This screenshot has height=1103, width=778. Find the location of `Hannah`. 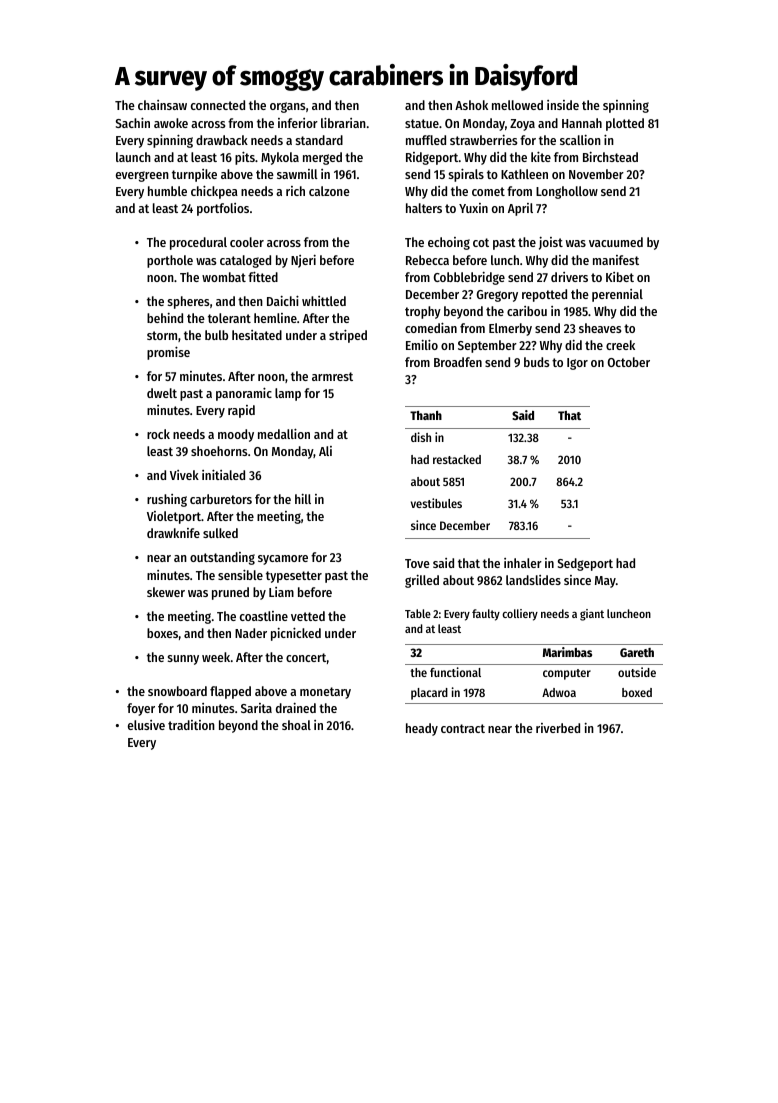

Hannah is located at coordinates (582, 123).
